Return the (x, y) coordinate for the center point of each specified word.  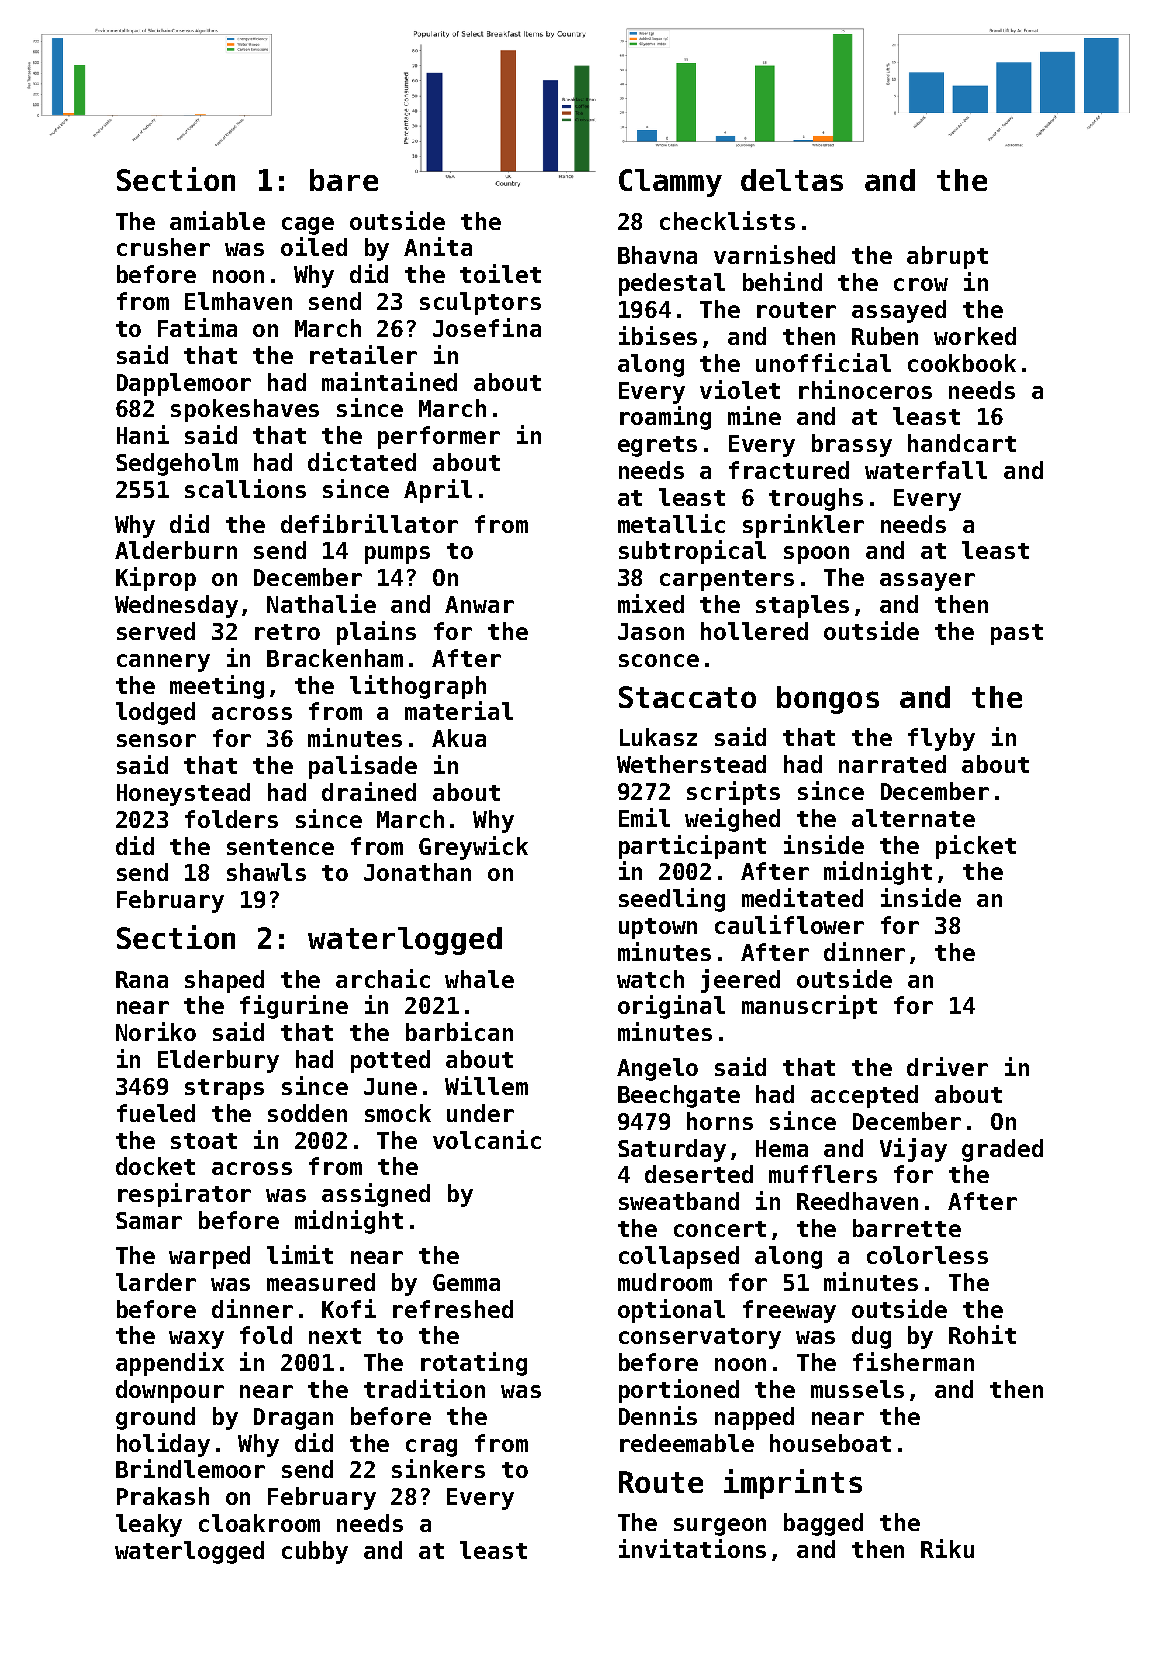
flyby (941, 739)
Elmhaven (238, 301)
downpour (170, 1391)
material (459, 710)
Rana (142, 979)
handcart (962, 443)
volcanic (487, 1139)
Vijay (913, 1150)
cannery (163, 663)
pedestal (672, 284)
